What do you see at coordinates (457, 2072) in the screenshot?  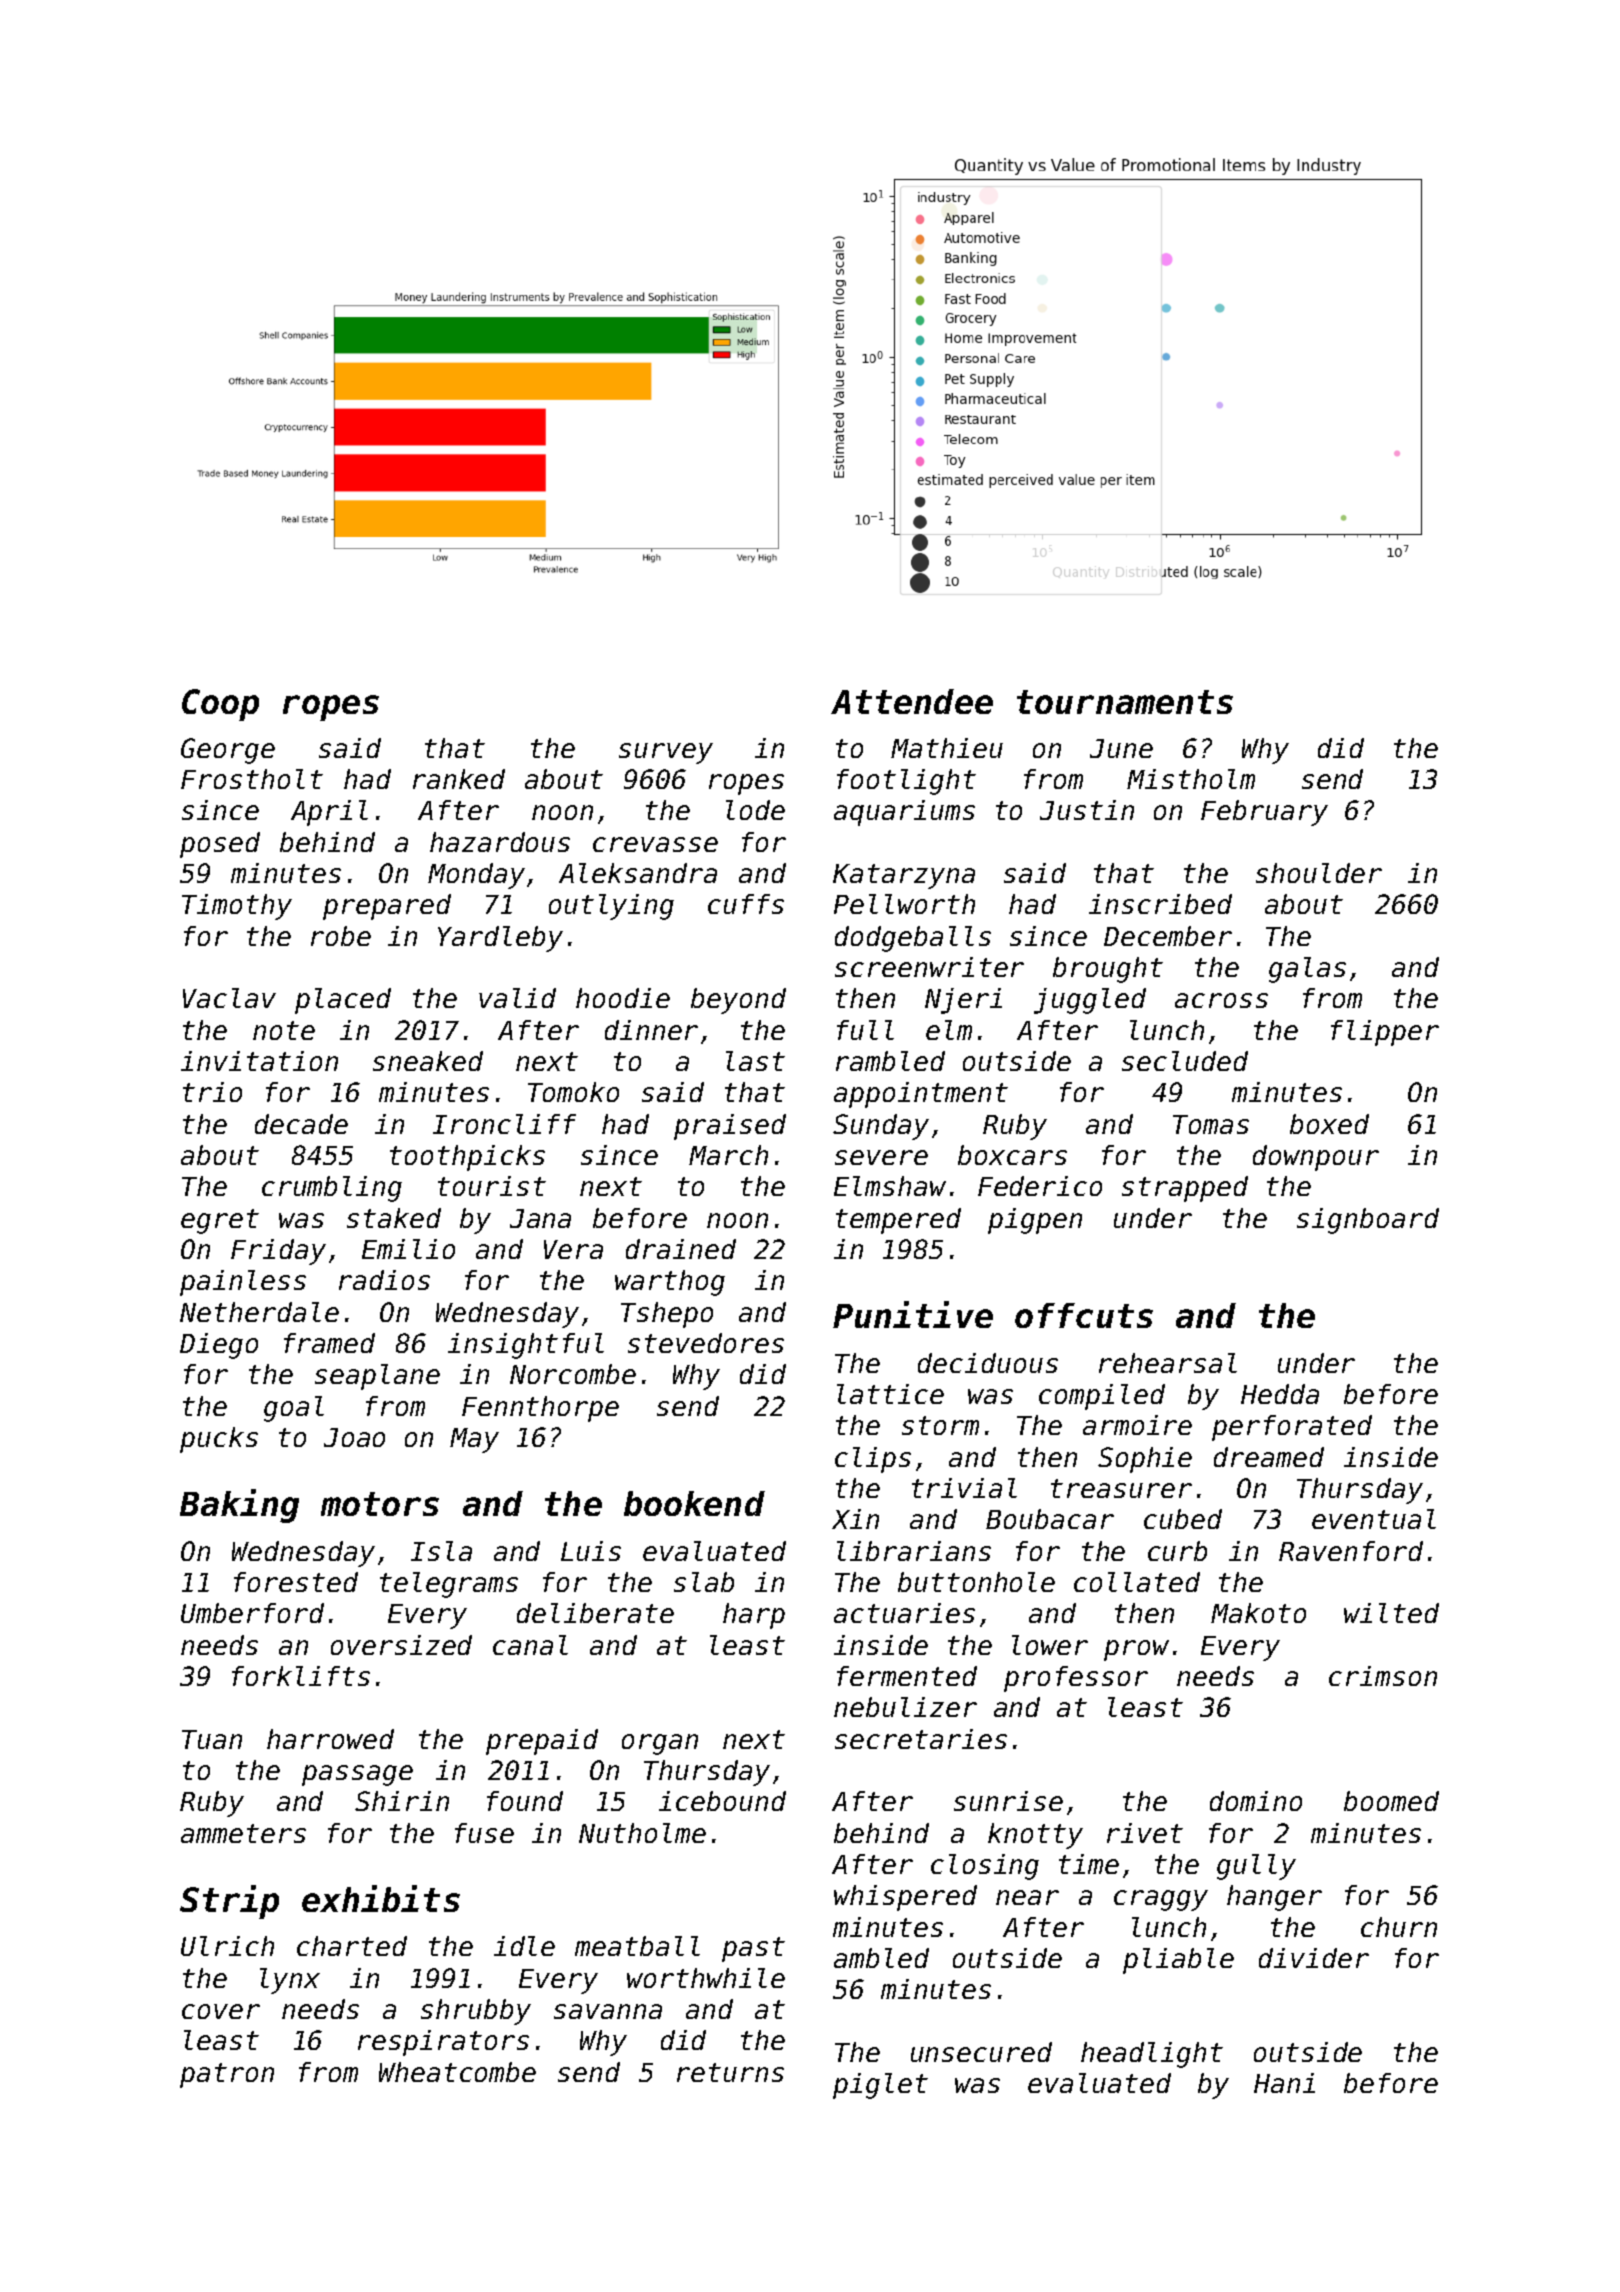 I see `Wheatcombe` at bounding box center [457, 2072].
